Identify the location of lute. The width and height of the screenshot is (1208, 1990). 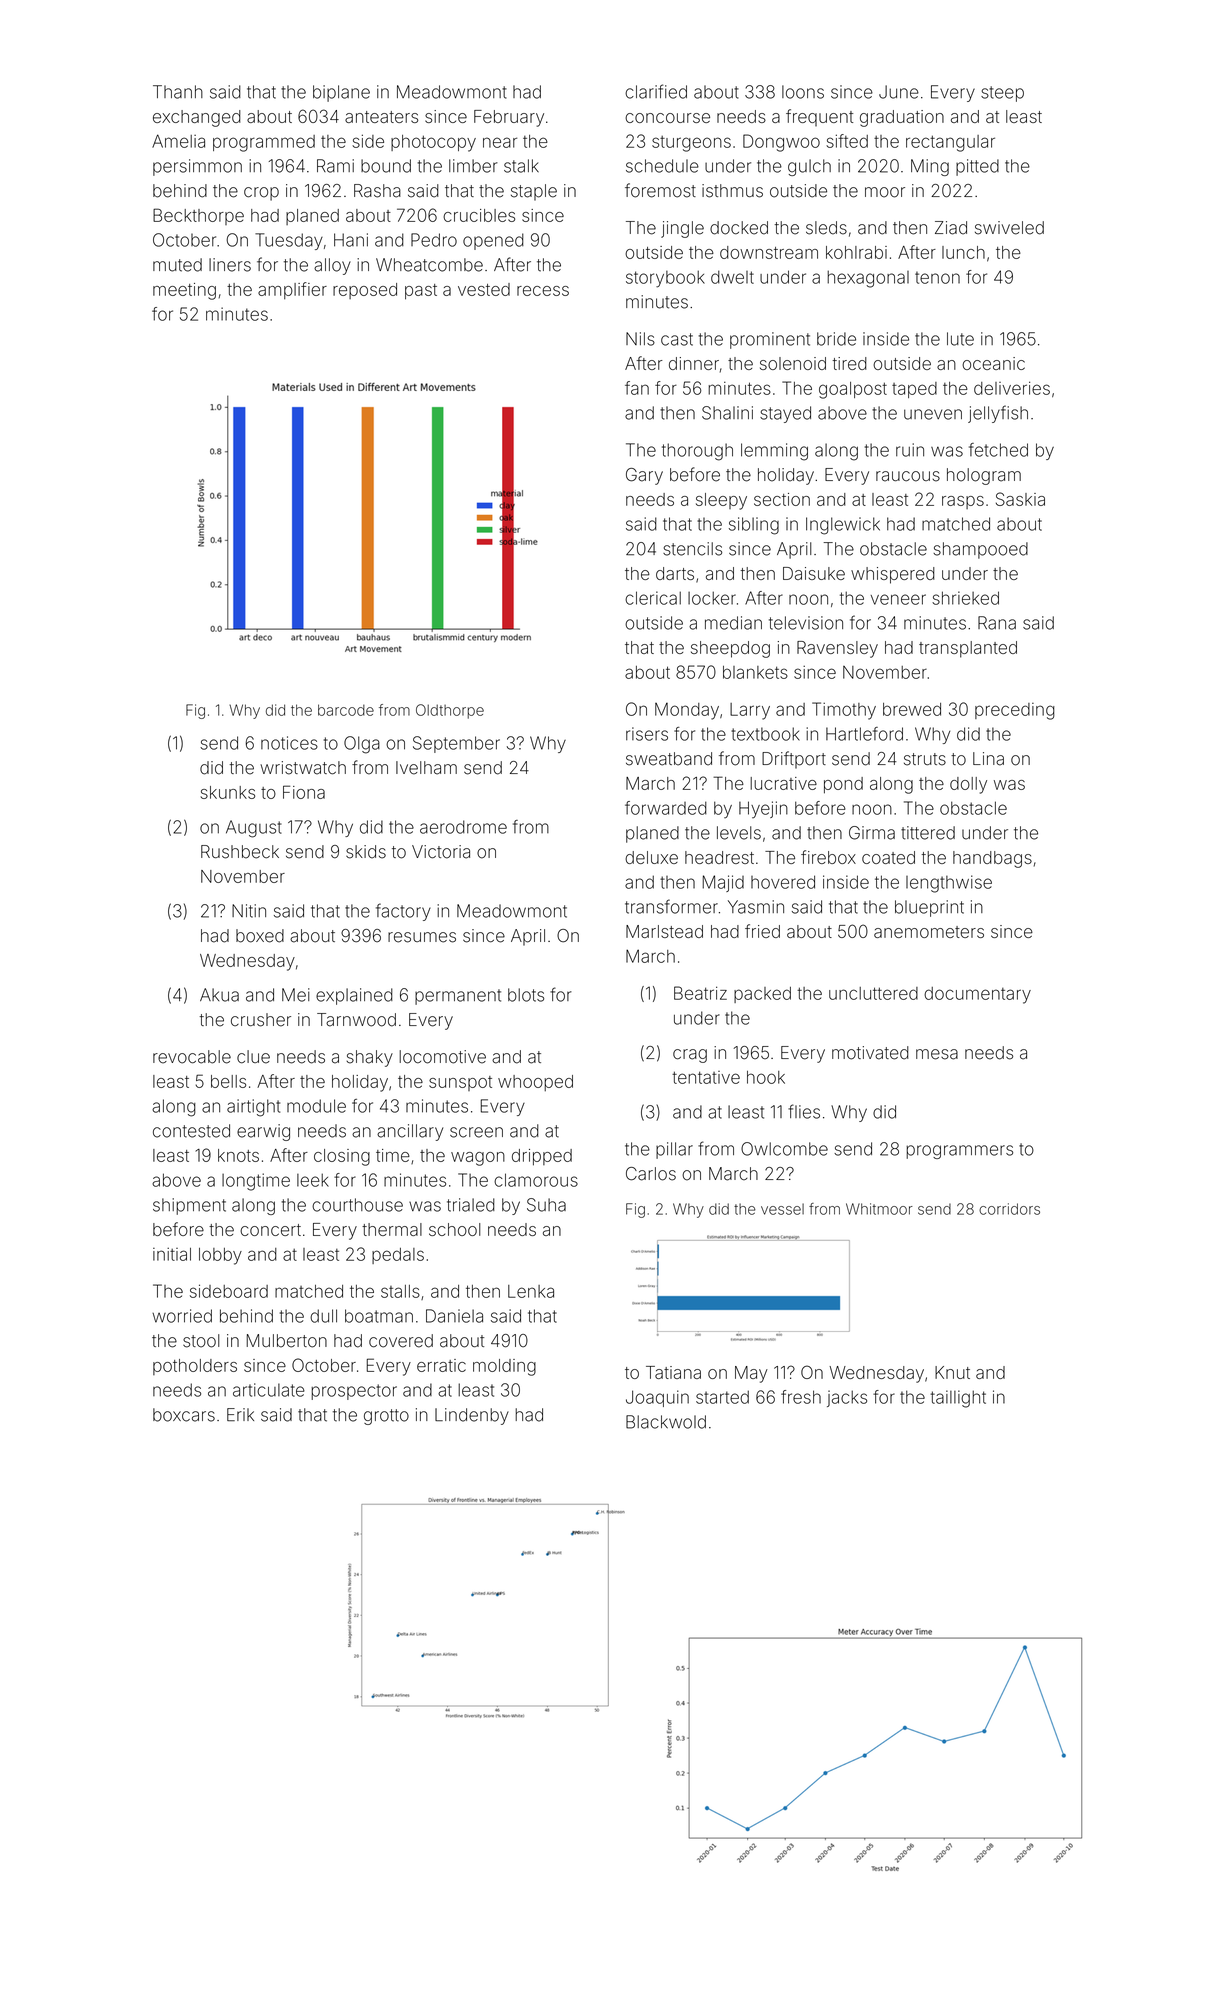
(960, 339).
